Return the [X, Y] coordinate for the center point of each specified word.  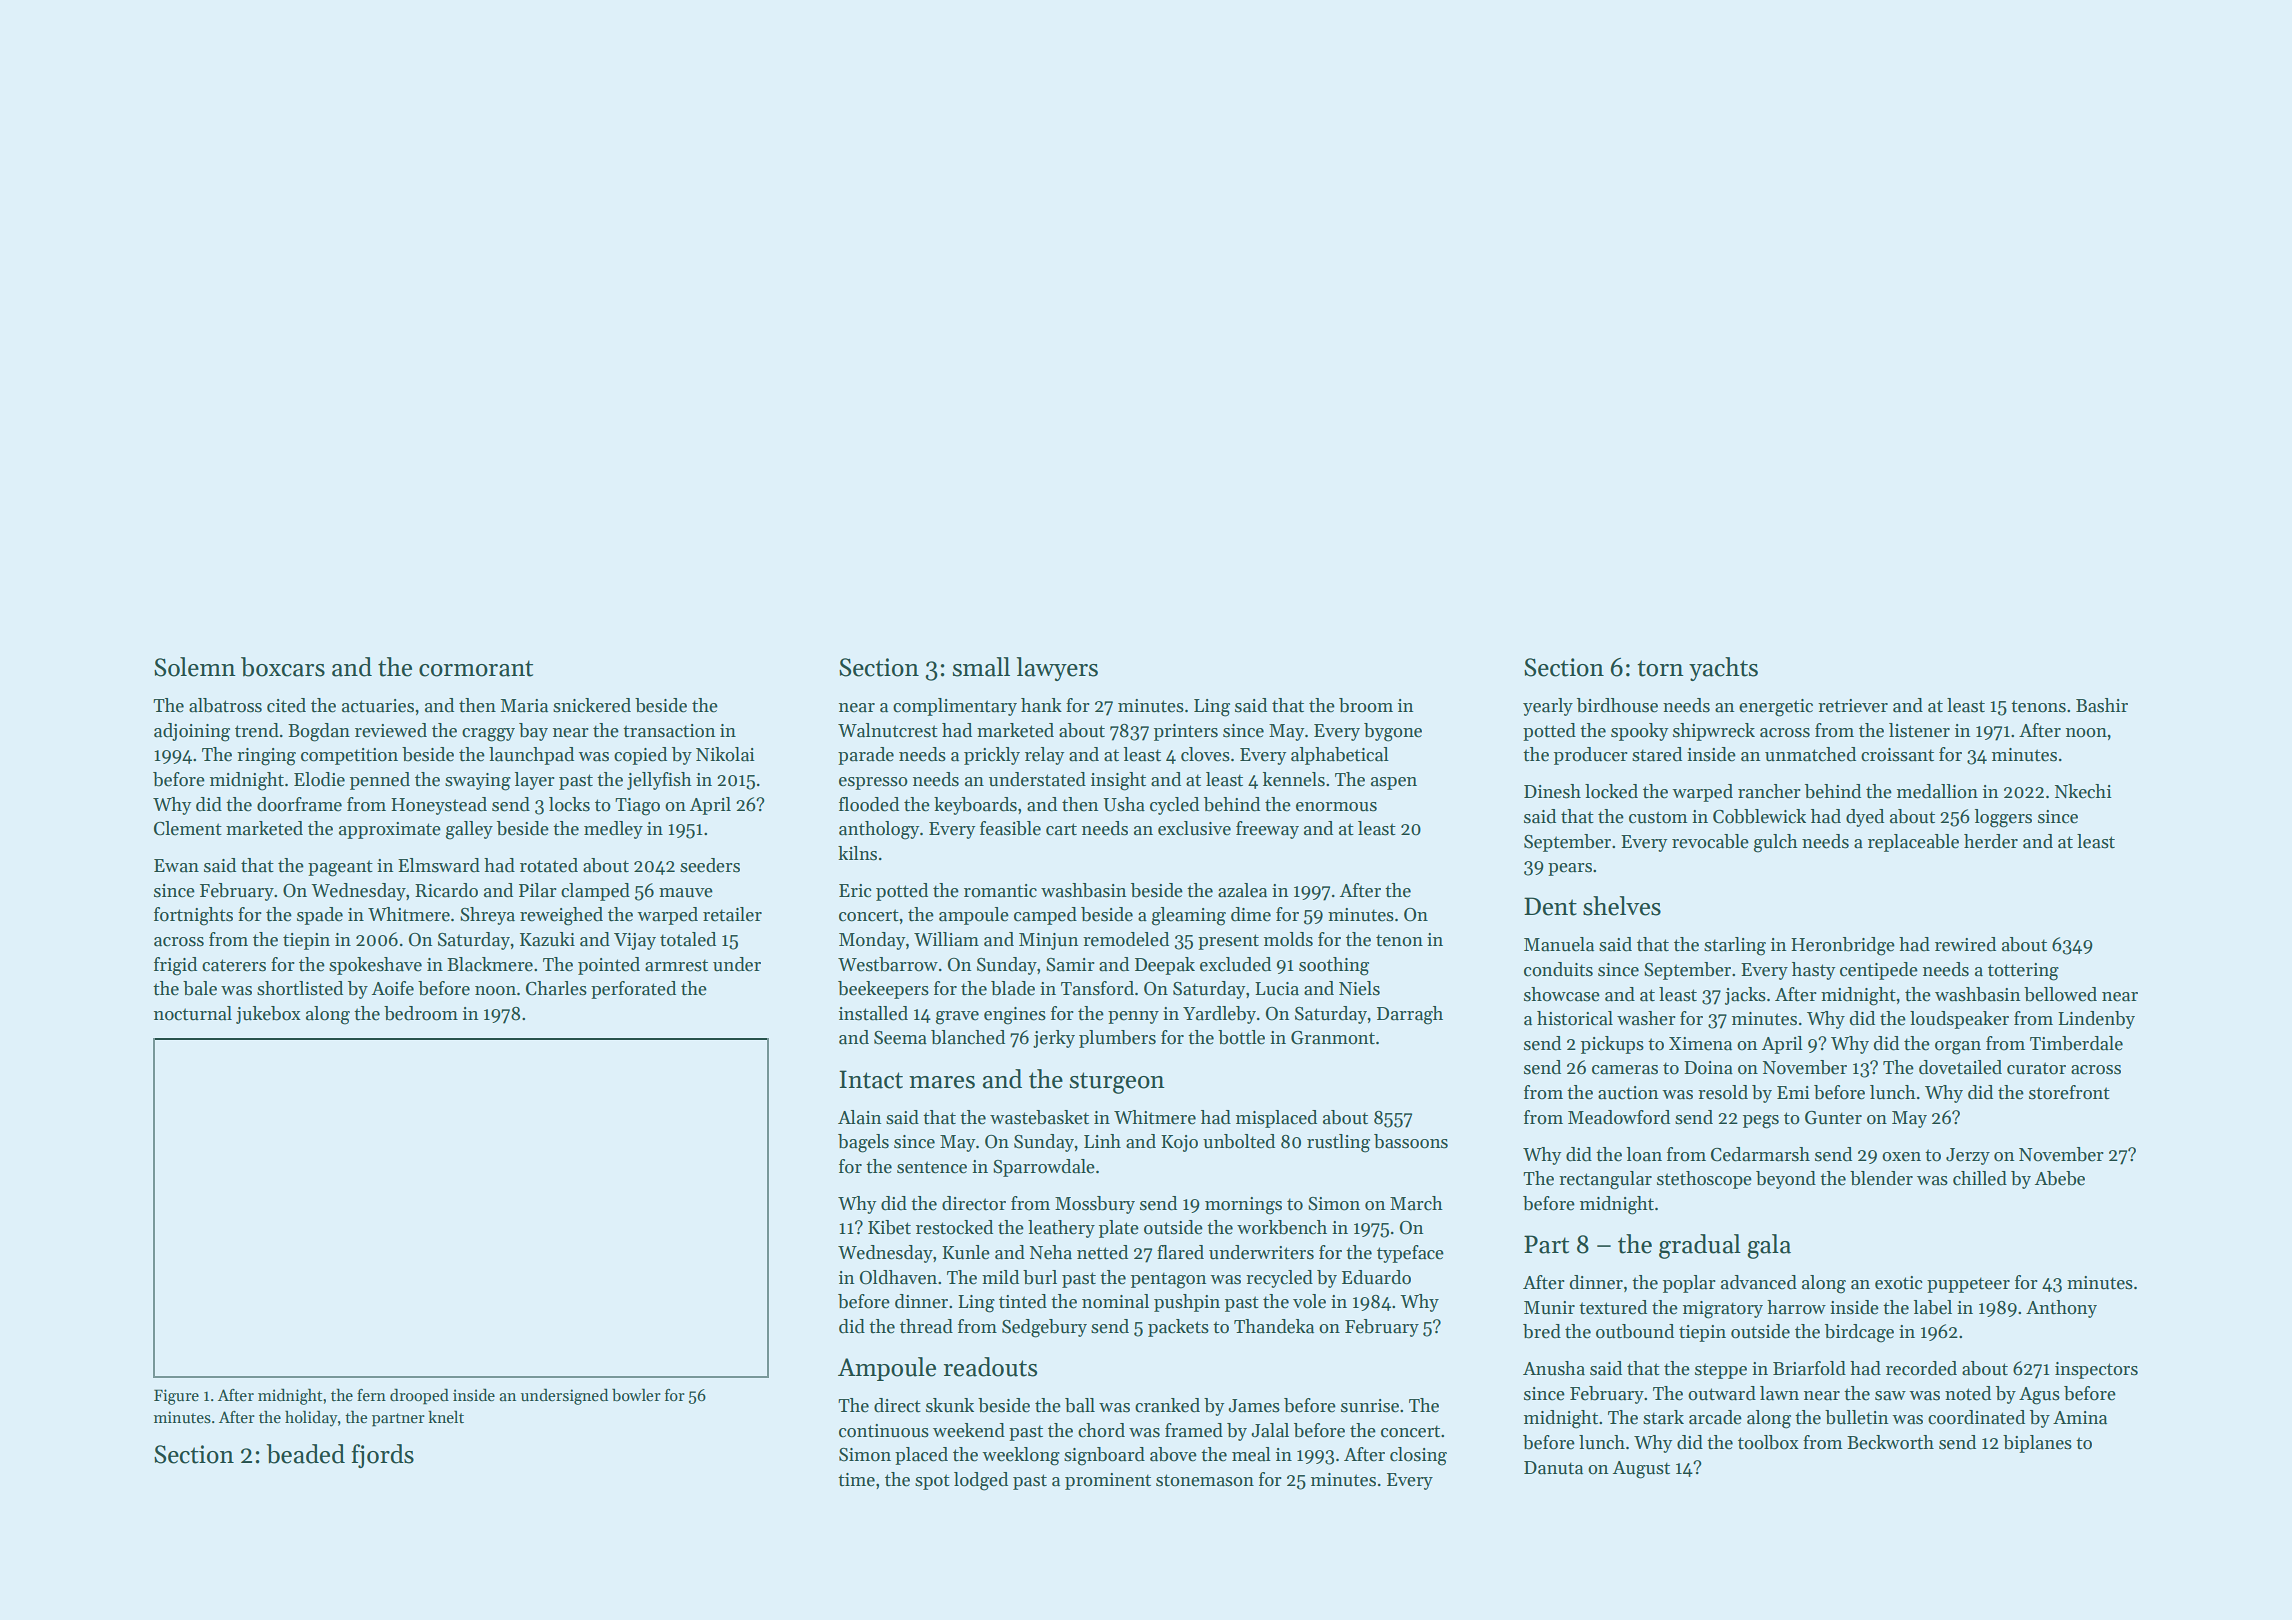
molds [1288, 939]
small [981, 667]
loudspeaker [1959, 1020]
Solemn [195, 667]
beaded [305, 1454]
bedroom [421, 1013]
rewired [1965, 944]
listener [1919, 730]
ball [1080, 1405]
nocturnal [193, 1013]
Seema [900, 1038]
